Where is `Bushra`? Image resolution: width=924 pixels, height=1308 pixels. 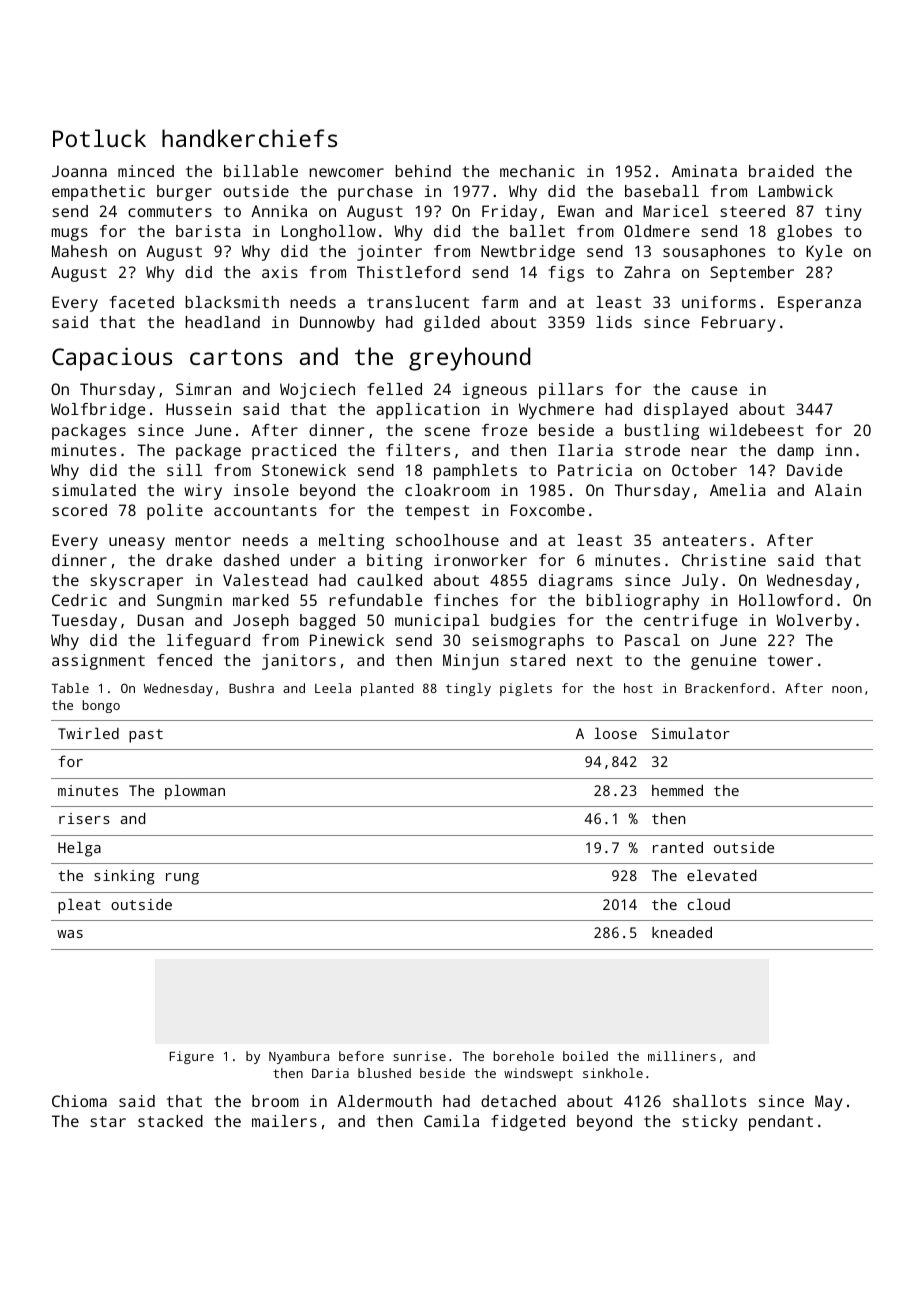
Bushra is located at coordinates (251, 688).
